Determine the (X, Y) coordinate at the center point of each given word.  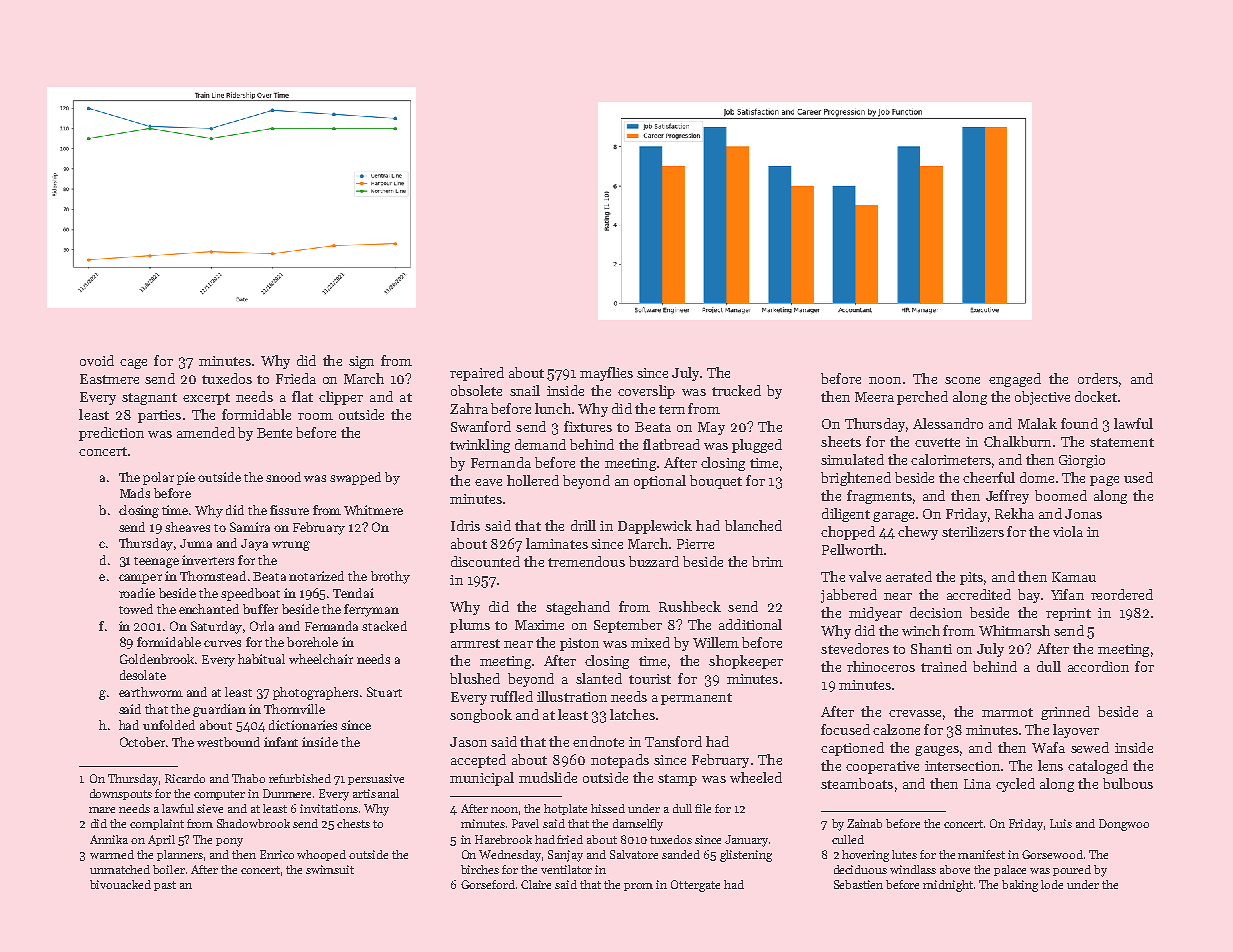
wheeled (756, 777)
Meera (874, 397)
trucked (736, 390)
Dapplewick (655, 527)
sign (361, 362)
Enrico (277, 854)
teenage (156, 562)
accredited (979, 594)
